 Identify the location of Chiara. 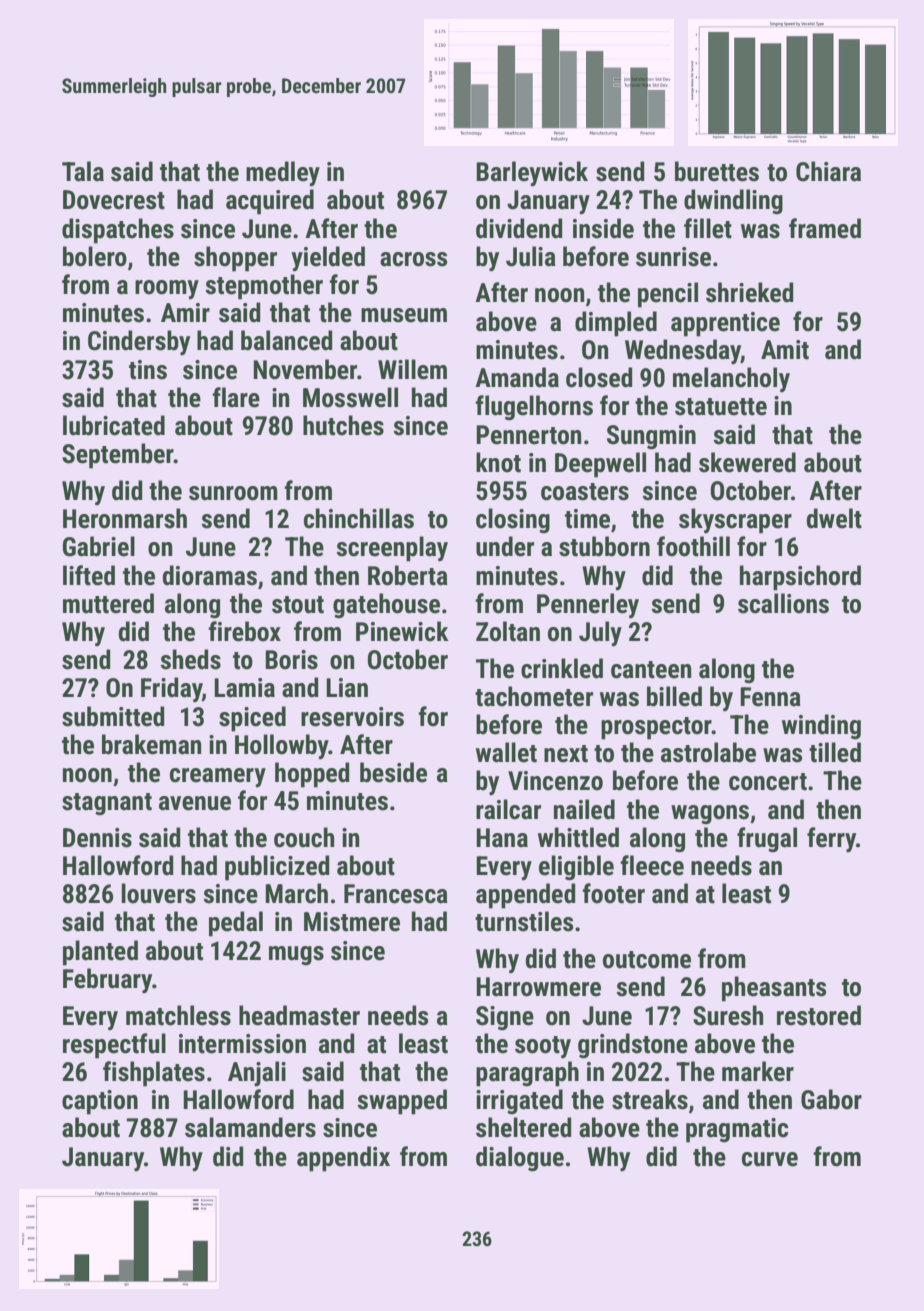
(828, 171).
